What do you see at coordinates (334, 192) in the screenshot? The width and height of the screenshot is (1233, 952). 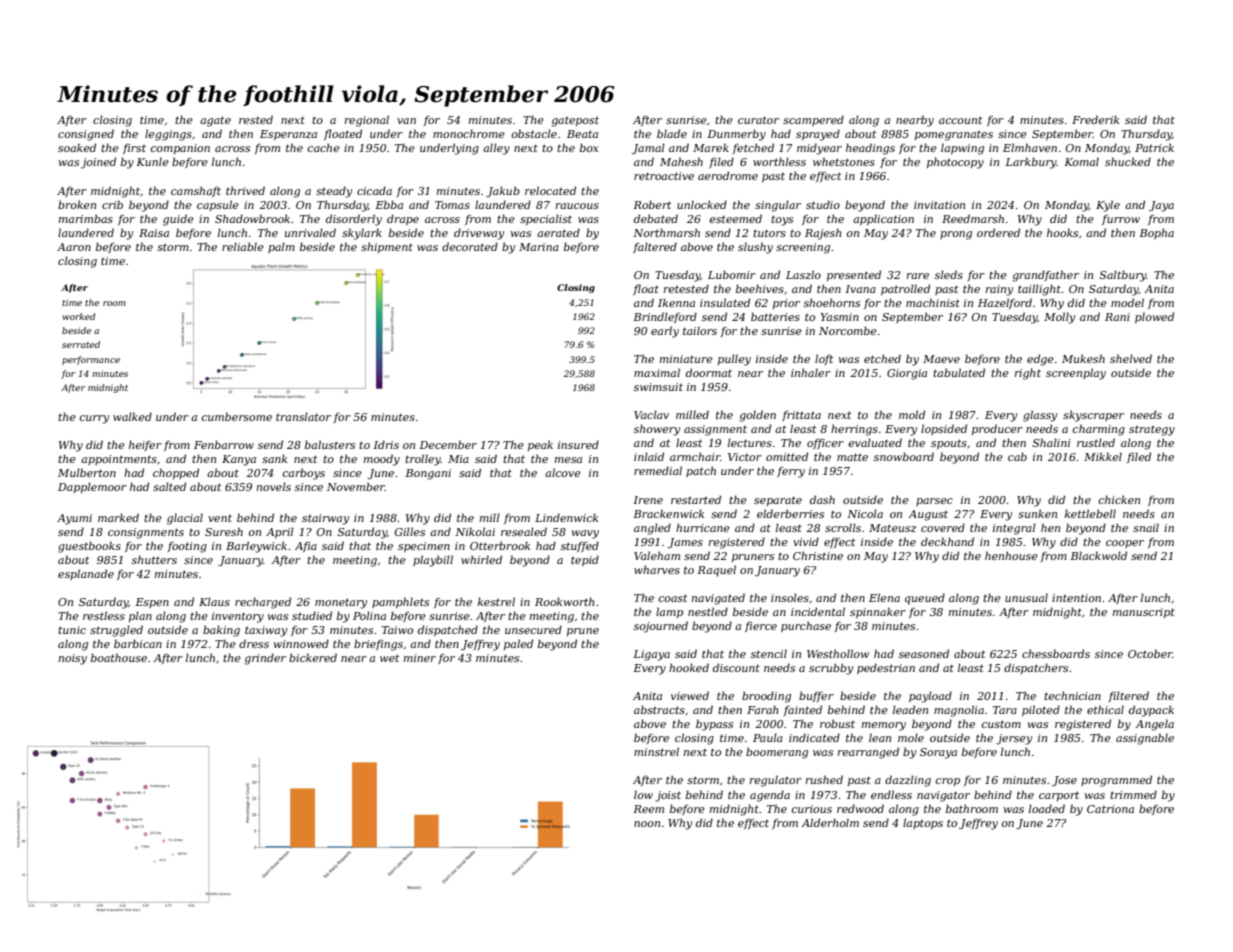 I see `steady` at bounding box center [334, 192].
